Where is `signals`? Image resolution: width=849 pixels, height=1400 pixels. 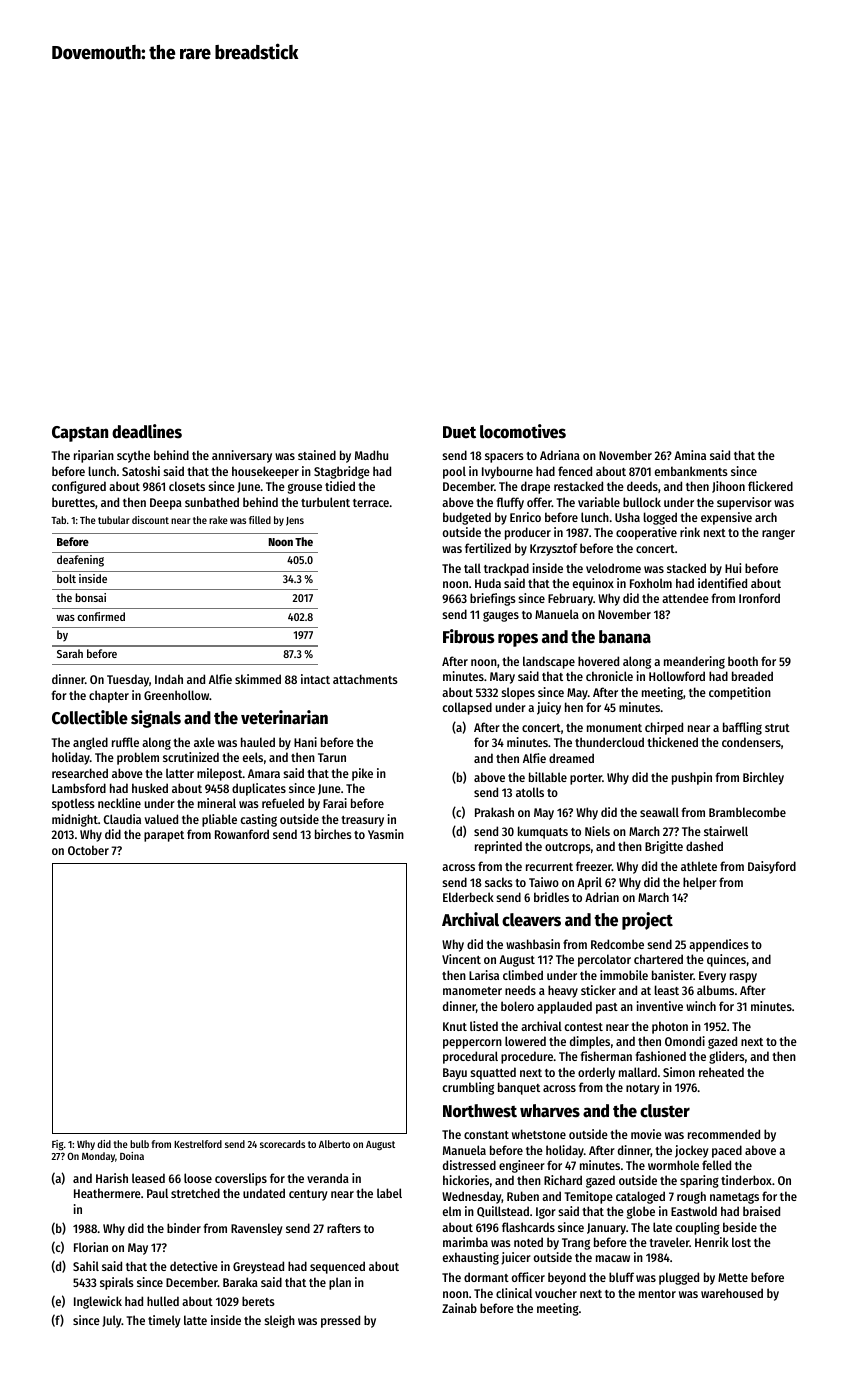
signals is located at coordinates (156, 719).
